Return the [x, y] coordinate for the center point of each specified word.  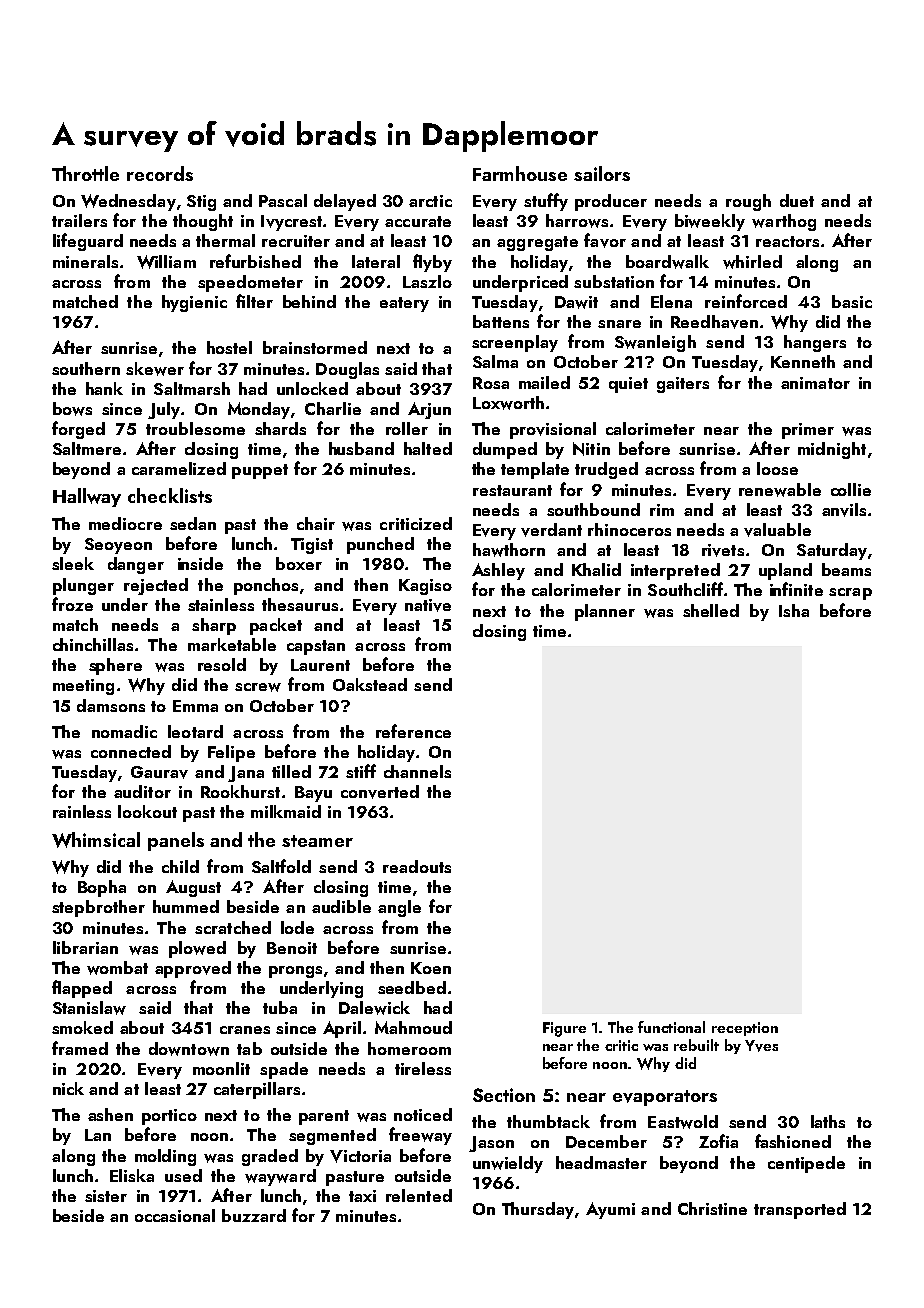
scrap [850, 594]
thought [203, 222]
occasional [175, 1215]
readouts [417, 866]
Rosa [491, 383]
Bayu [313, 794]
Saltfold [281, 866]
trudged [606, 470]
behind [309, 301]
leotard [195, 731]
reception [745, 1029]
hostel [229, 347]
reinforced [746, 301]
